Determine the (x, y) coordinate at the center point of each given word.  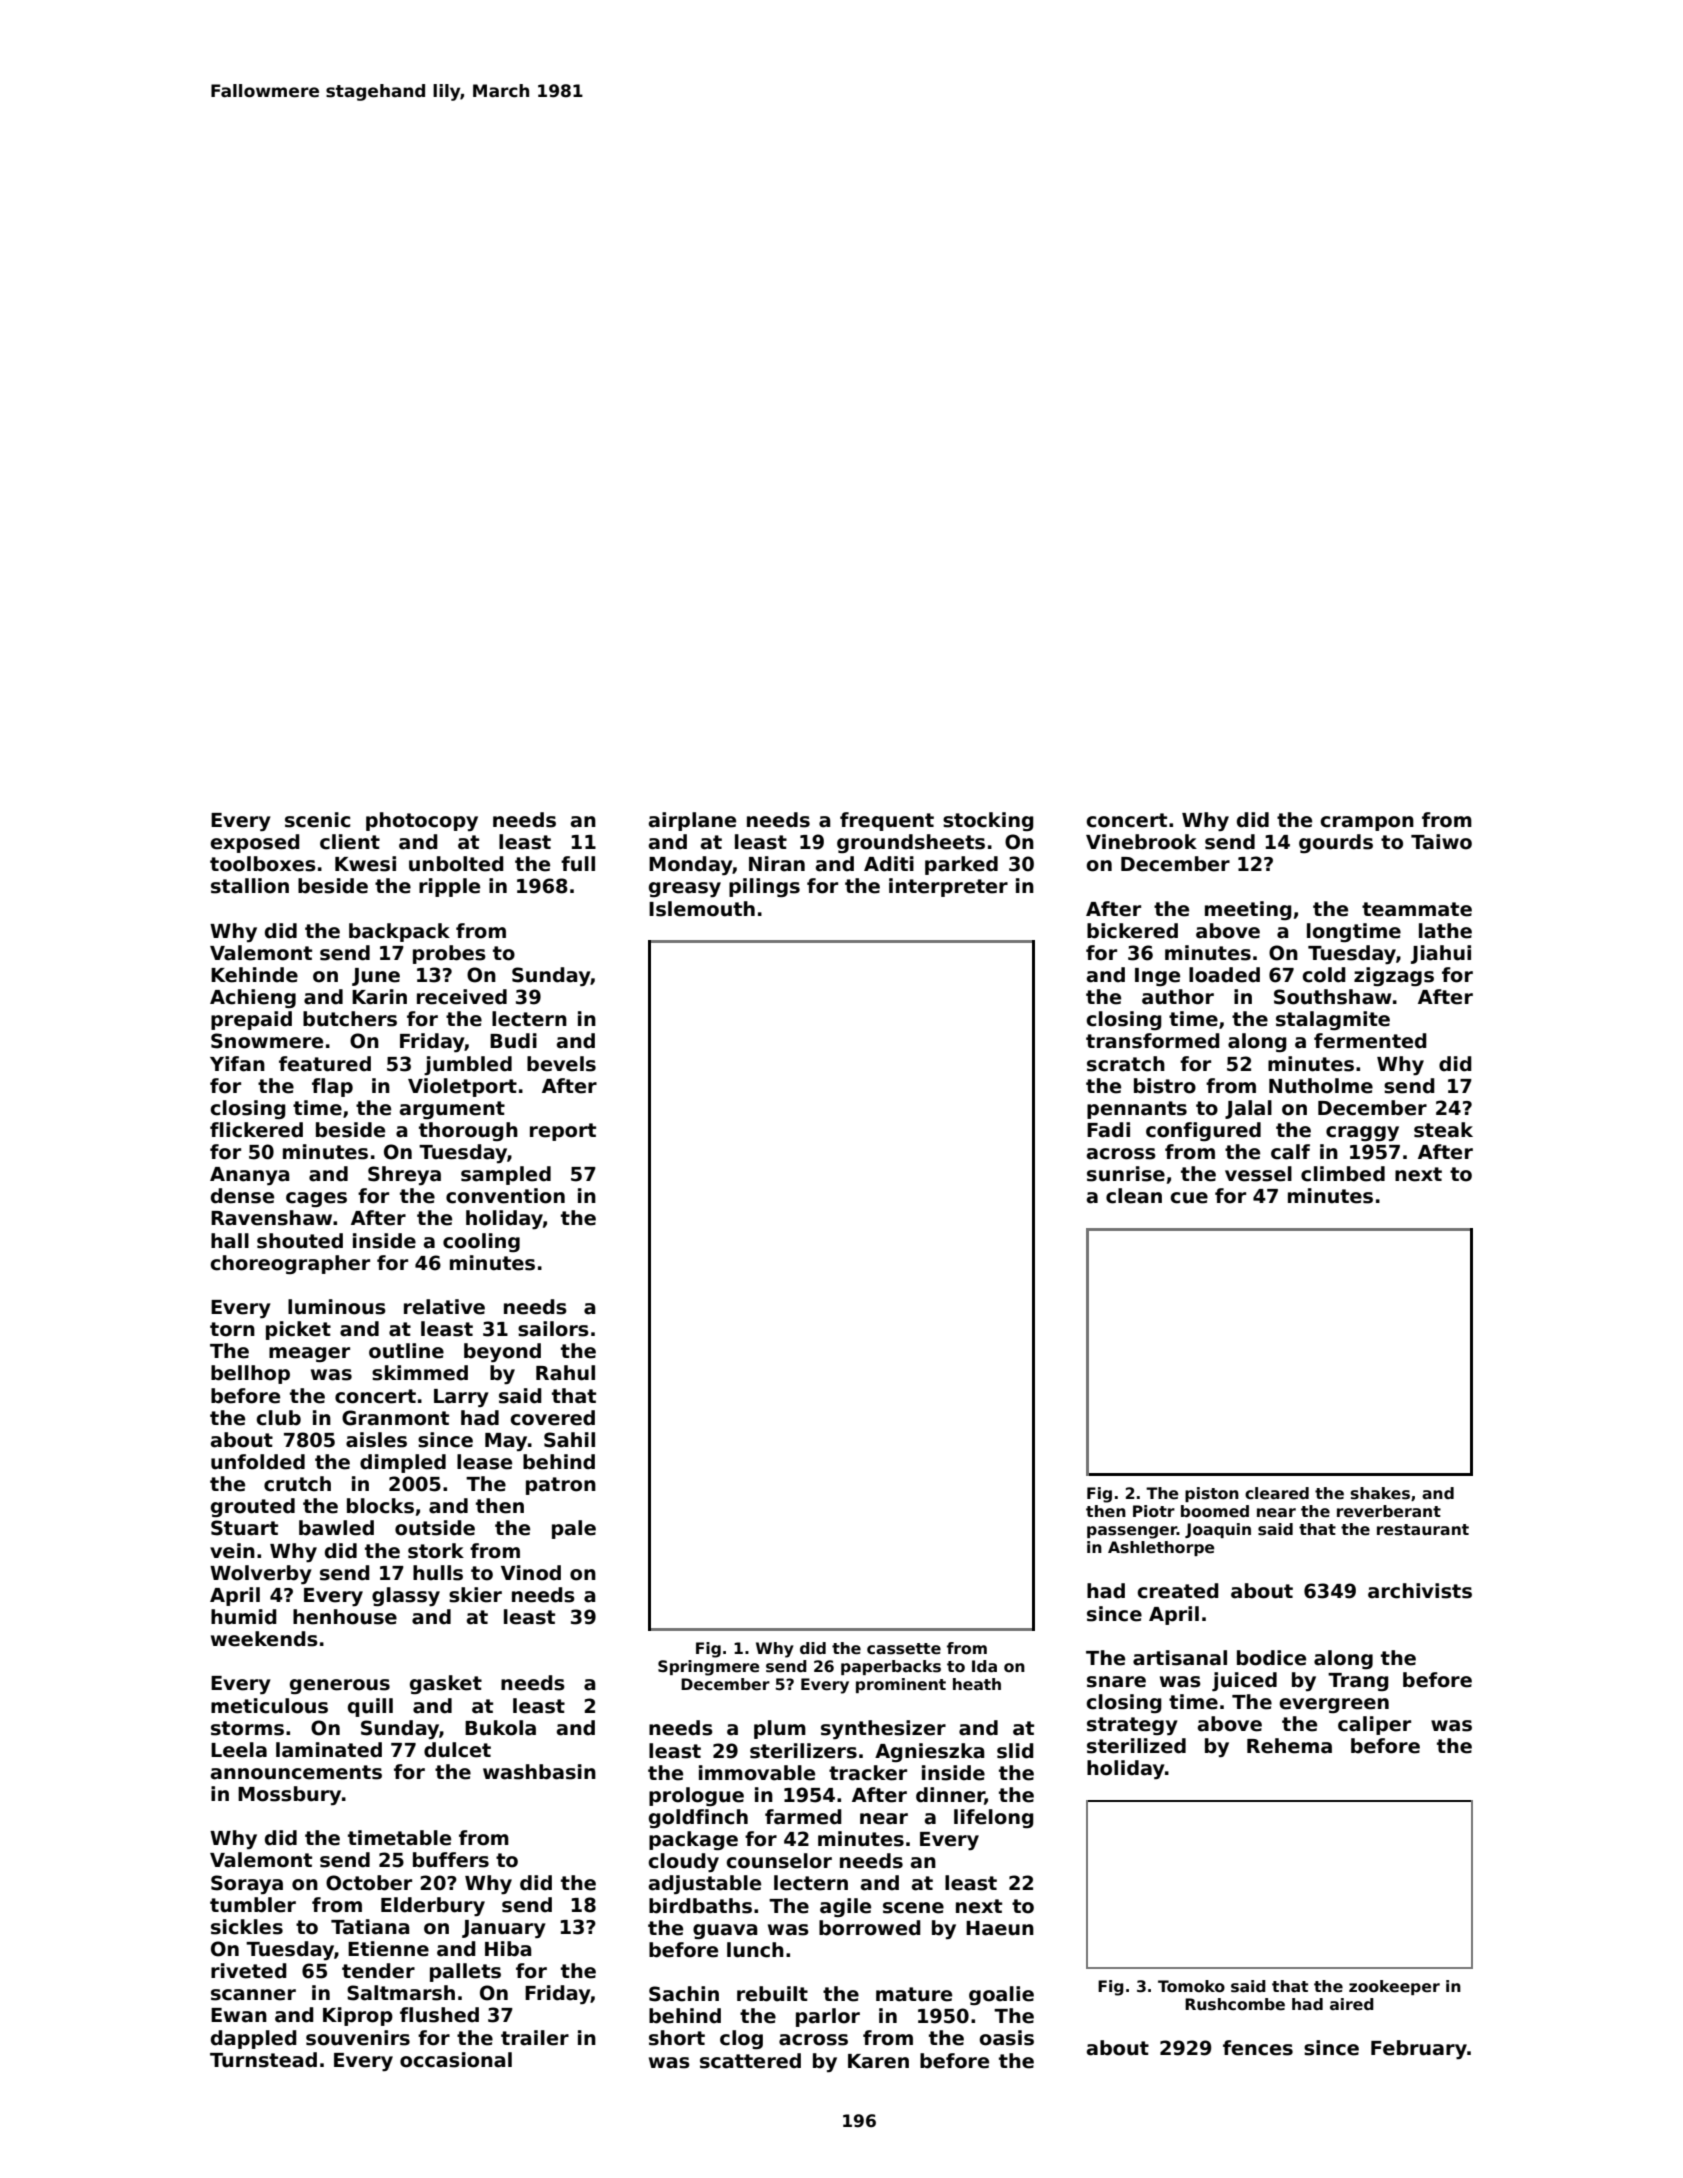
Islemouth (702, 909)
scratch (1126, 1064)
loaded (1224, 975)
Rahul (565, 1373)
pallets (465, 1972)
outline (406, 1351)
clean (1134, 1196)
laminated (329, 1750)
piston (1212, 1494)
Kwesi (365, 864)
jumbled (468, 1065)
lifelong (994, 1818)
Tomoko (1191, 1986)
